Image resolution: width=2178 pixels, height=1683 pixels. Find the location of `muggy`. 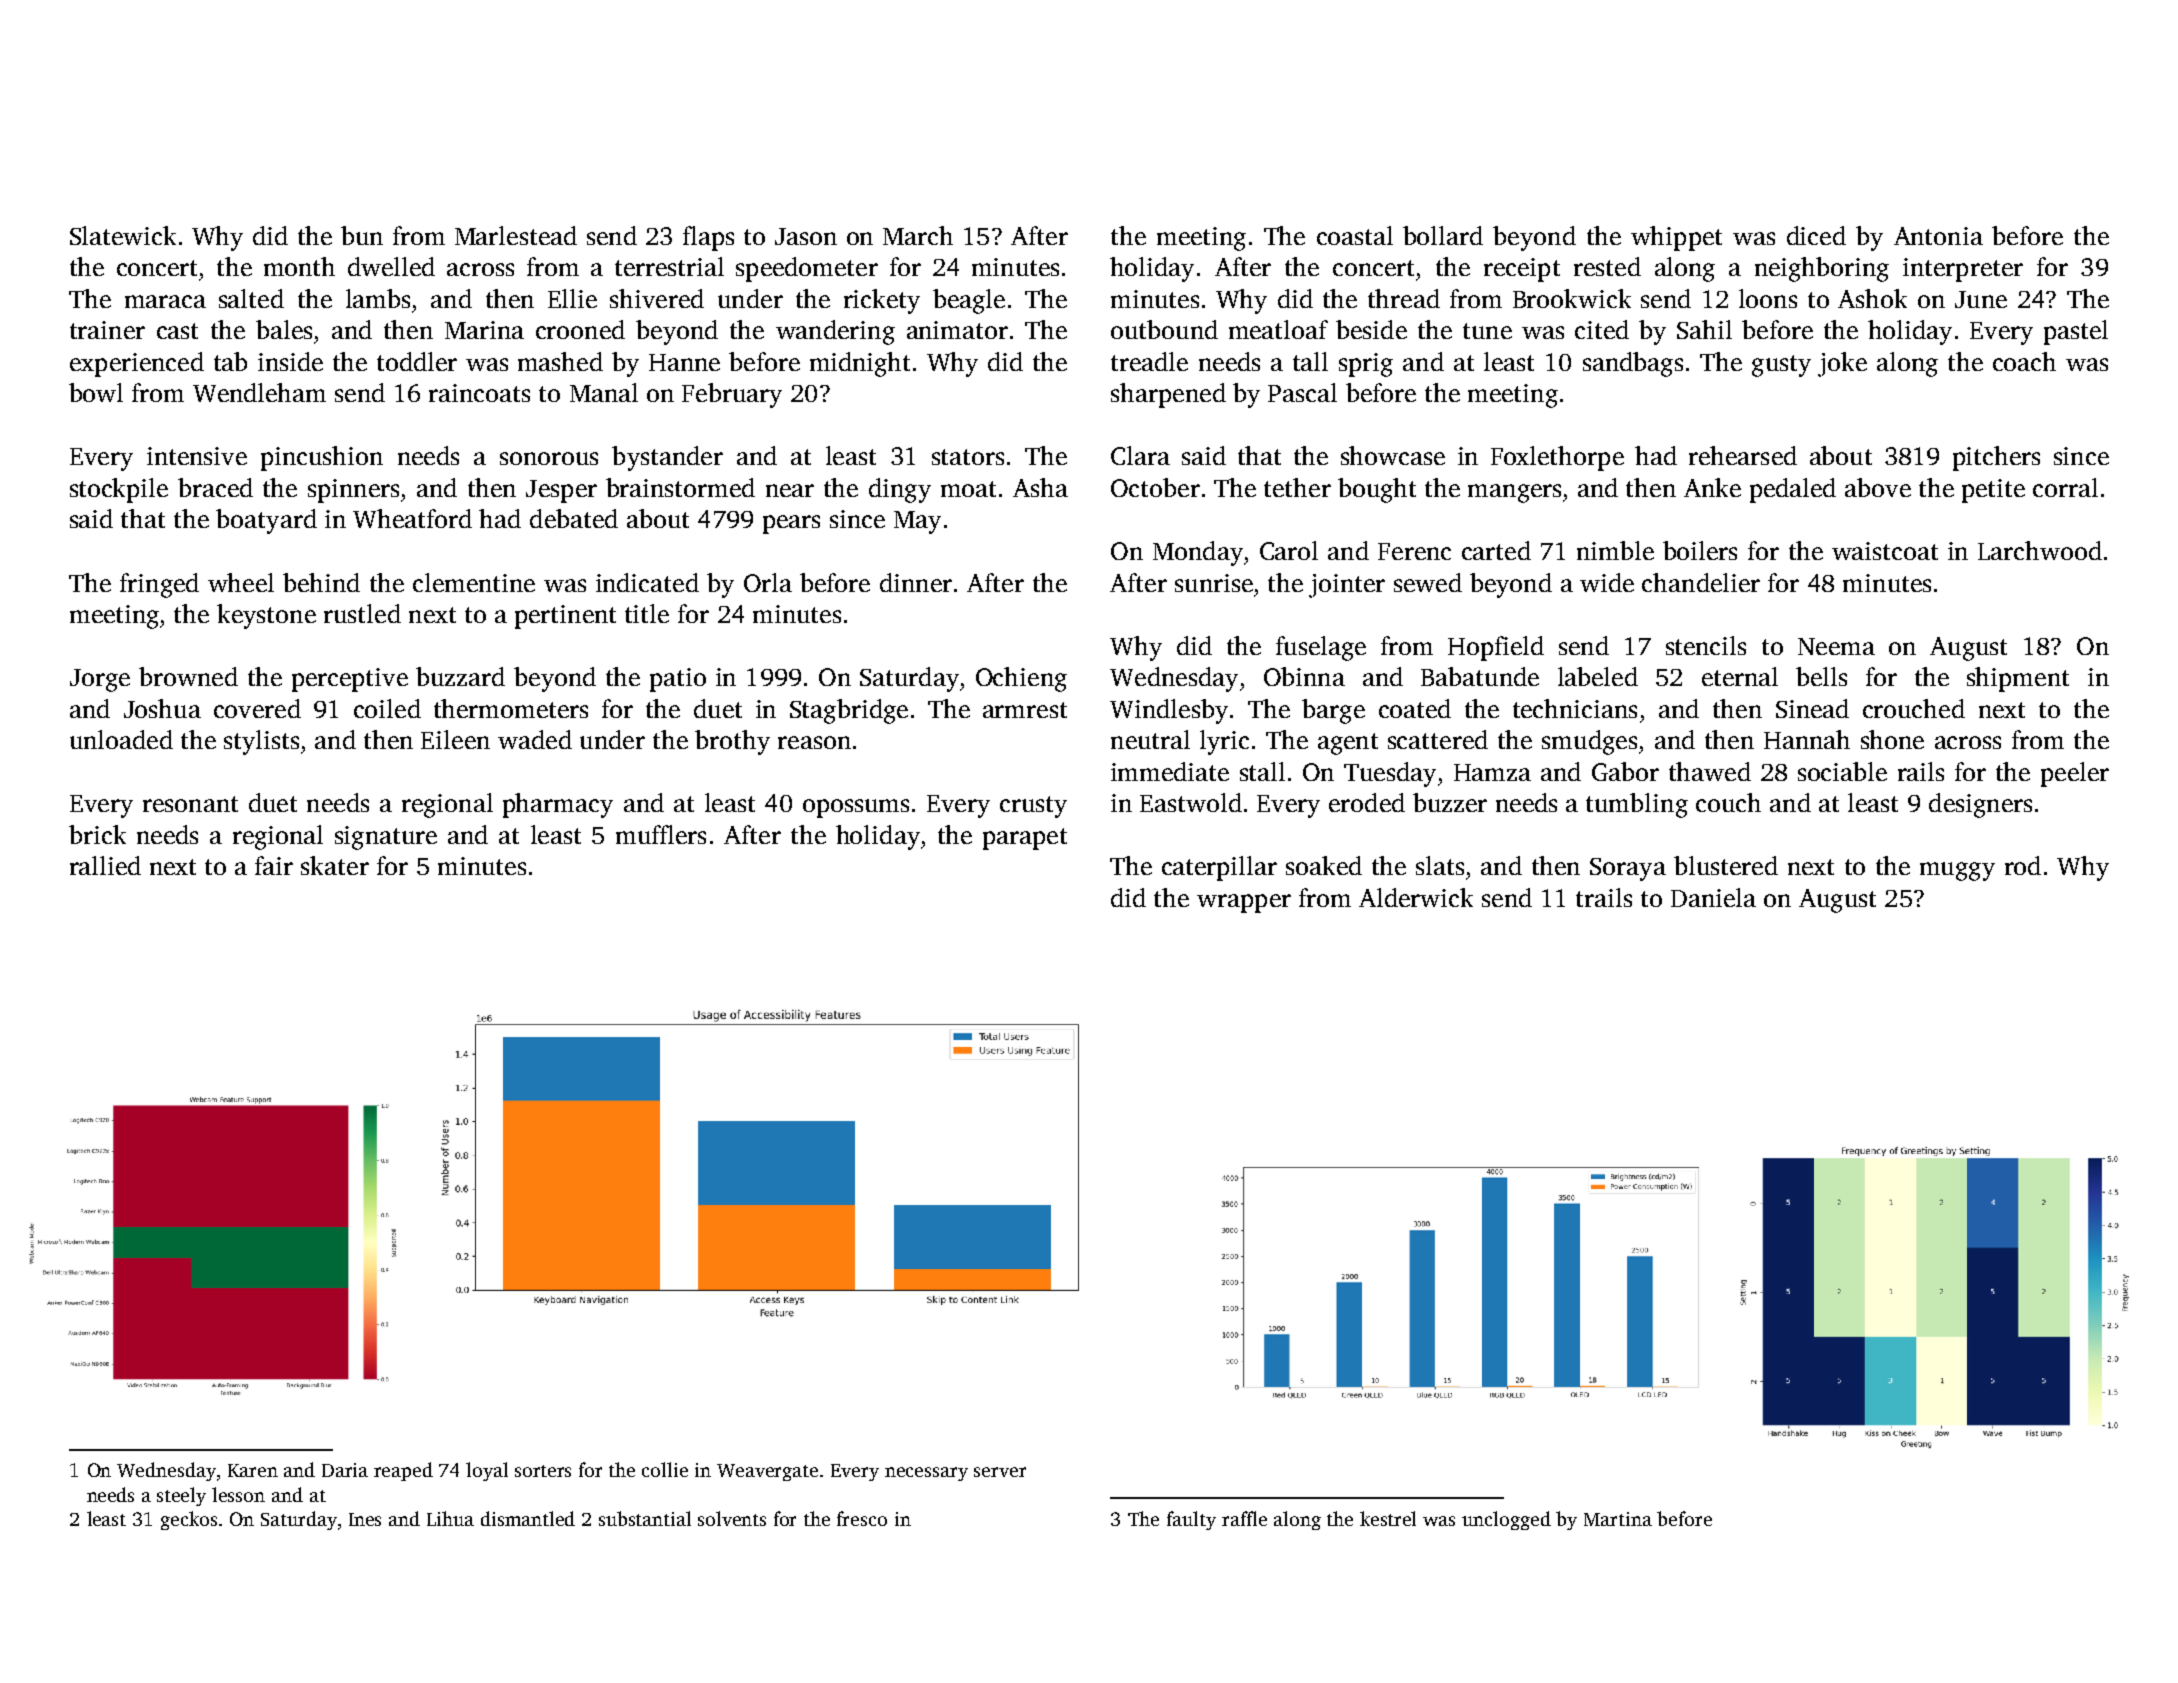

muggy is located at coordinates (1957, 871).
